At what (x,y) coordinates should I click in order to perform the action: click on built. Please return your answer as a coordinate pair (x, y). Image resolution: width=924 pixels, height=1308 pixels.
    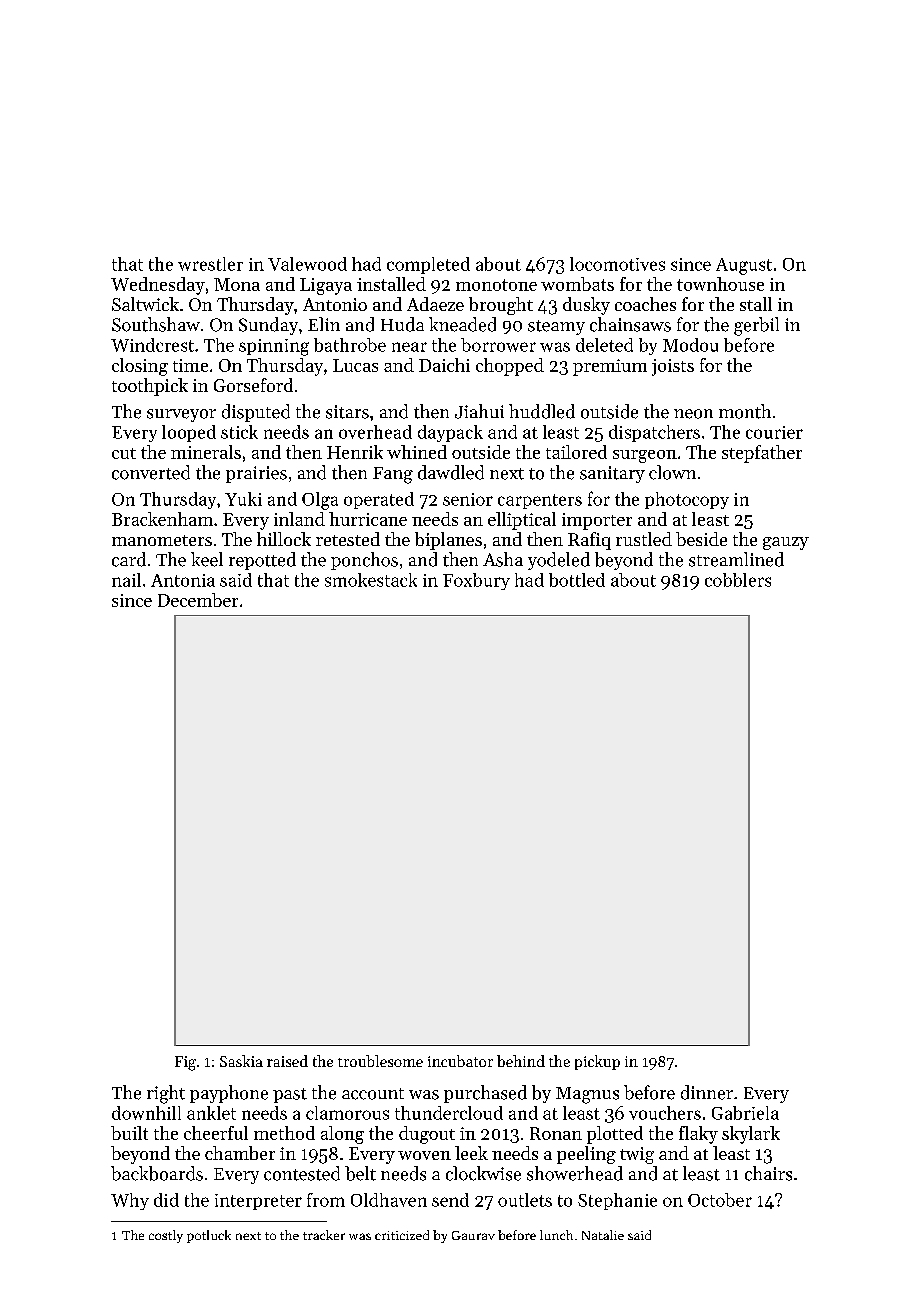
    Looking at the image, I should click on (129, 1133).
